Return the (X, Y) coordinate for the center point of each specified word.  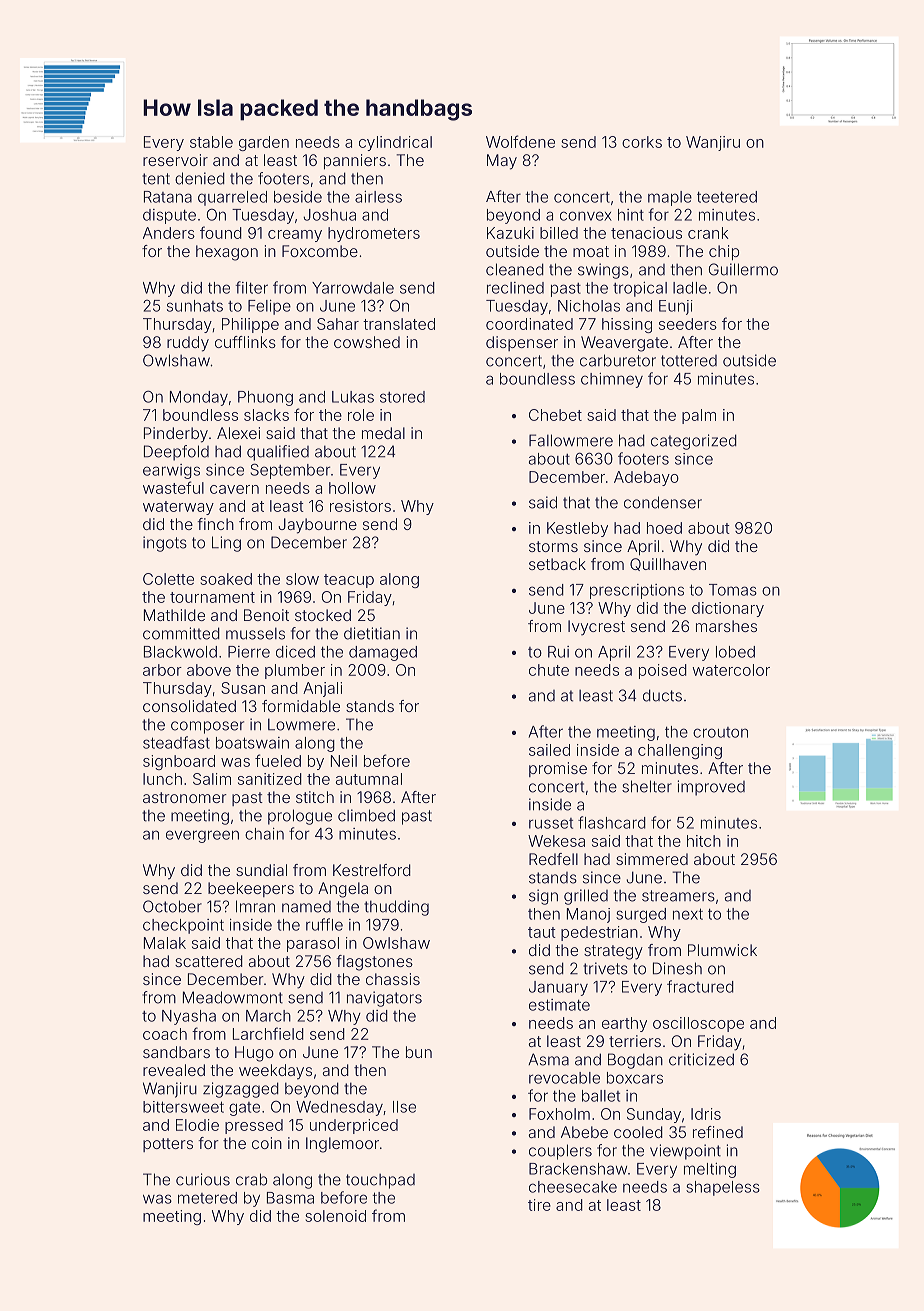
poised (663, 671)
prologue (300, 817)
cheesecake (573, 1187)
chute (549, 670)
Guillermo (743, 269)
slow (302, 579)
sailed (549, 750)
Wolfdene (520, 141)
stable (211, 142)
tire (539, 1205)
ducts (662, 695)
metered (207, 1198)
